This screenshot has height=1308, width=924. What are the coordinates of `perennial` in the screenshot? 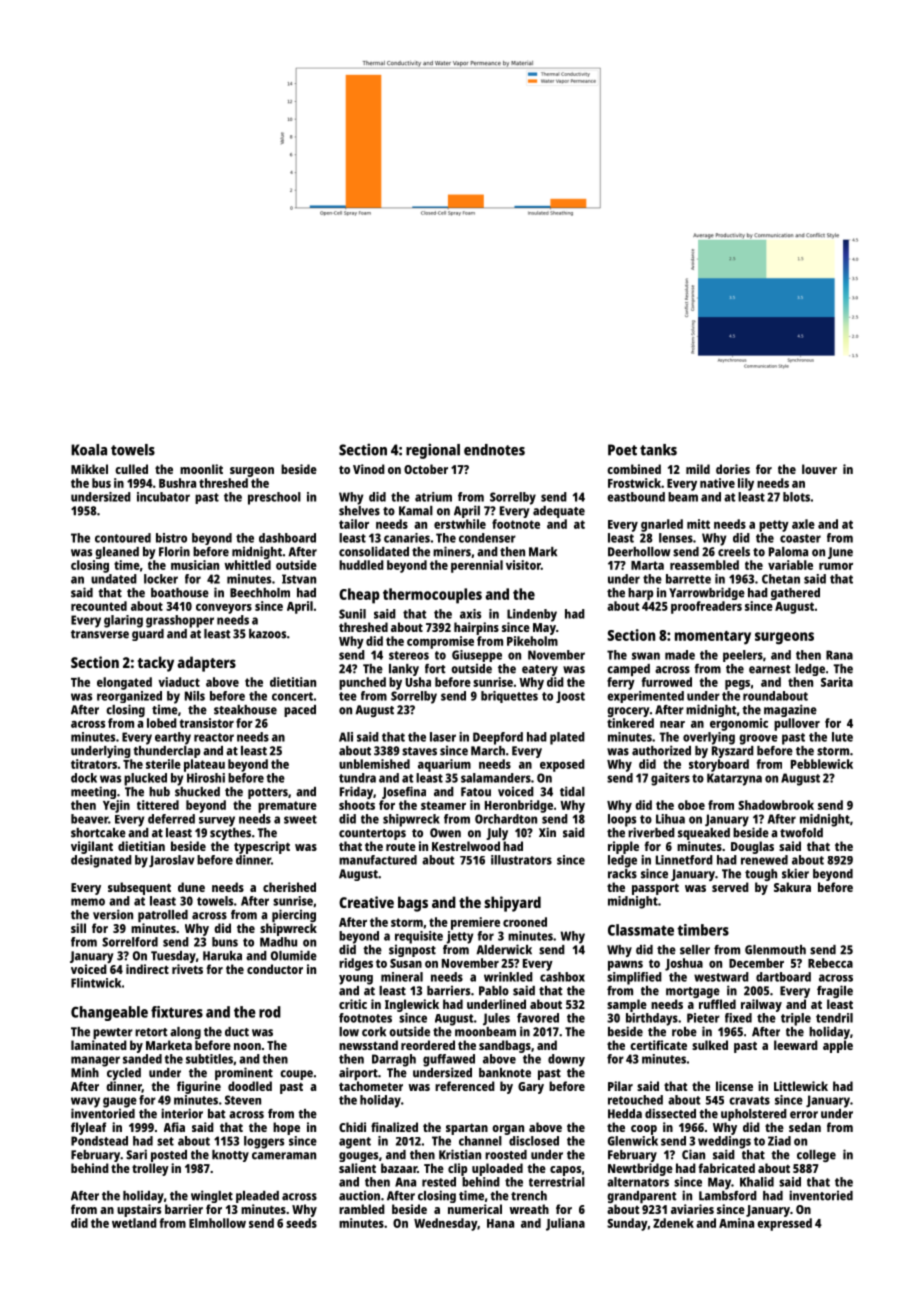 It's located at (477, 566).
